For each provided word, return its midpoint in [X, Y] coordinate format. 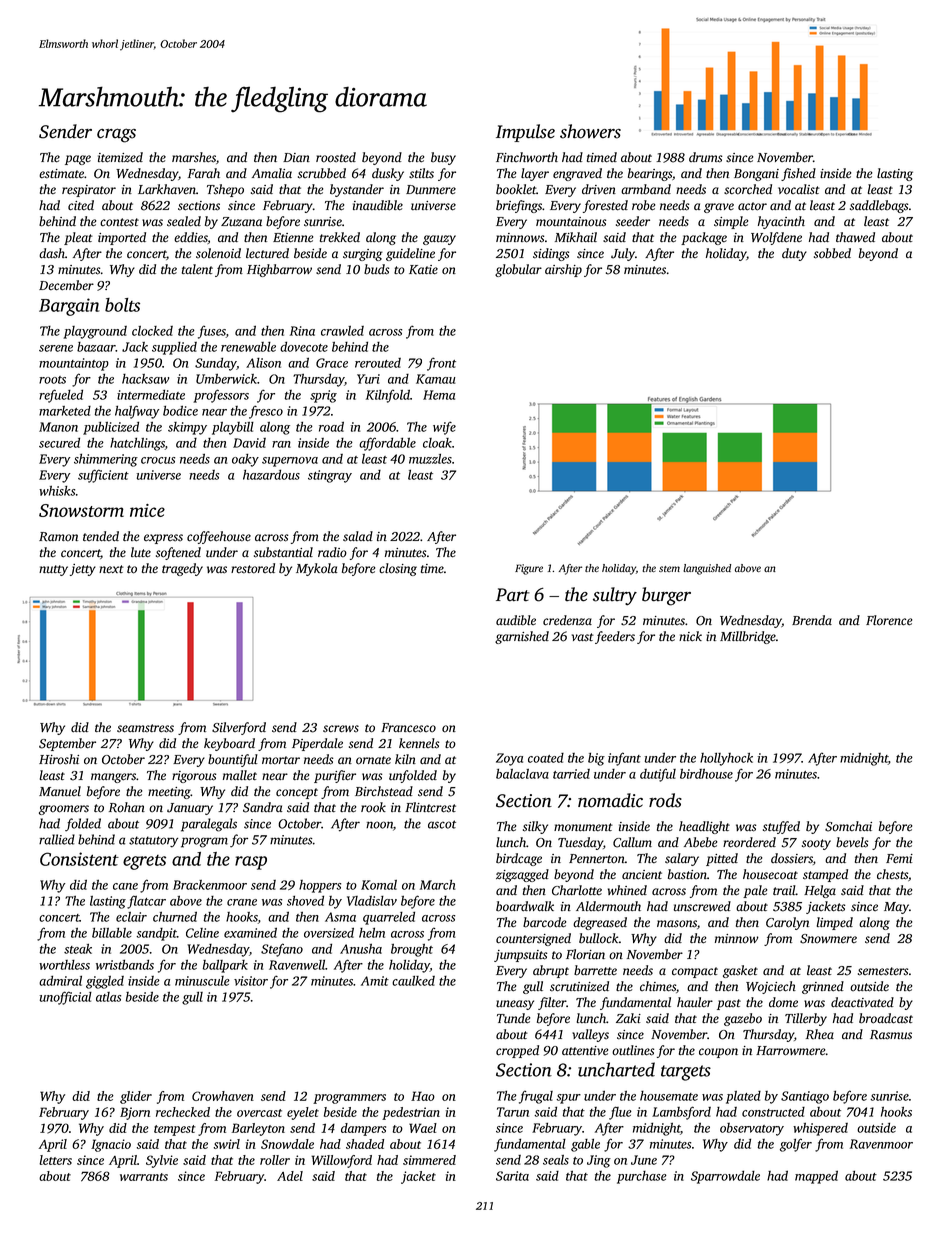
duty [794, 254]
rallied [57, 839]
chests [892, 874]
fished [798, 174]
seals [556, 1160]
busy [443, 158]
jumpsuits [520, 956]
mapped [816, 1177]
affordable [387, 444]
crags [116, 135]
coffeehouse [219, 537]
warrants [144, 1177]
